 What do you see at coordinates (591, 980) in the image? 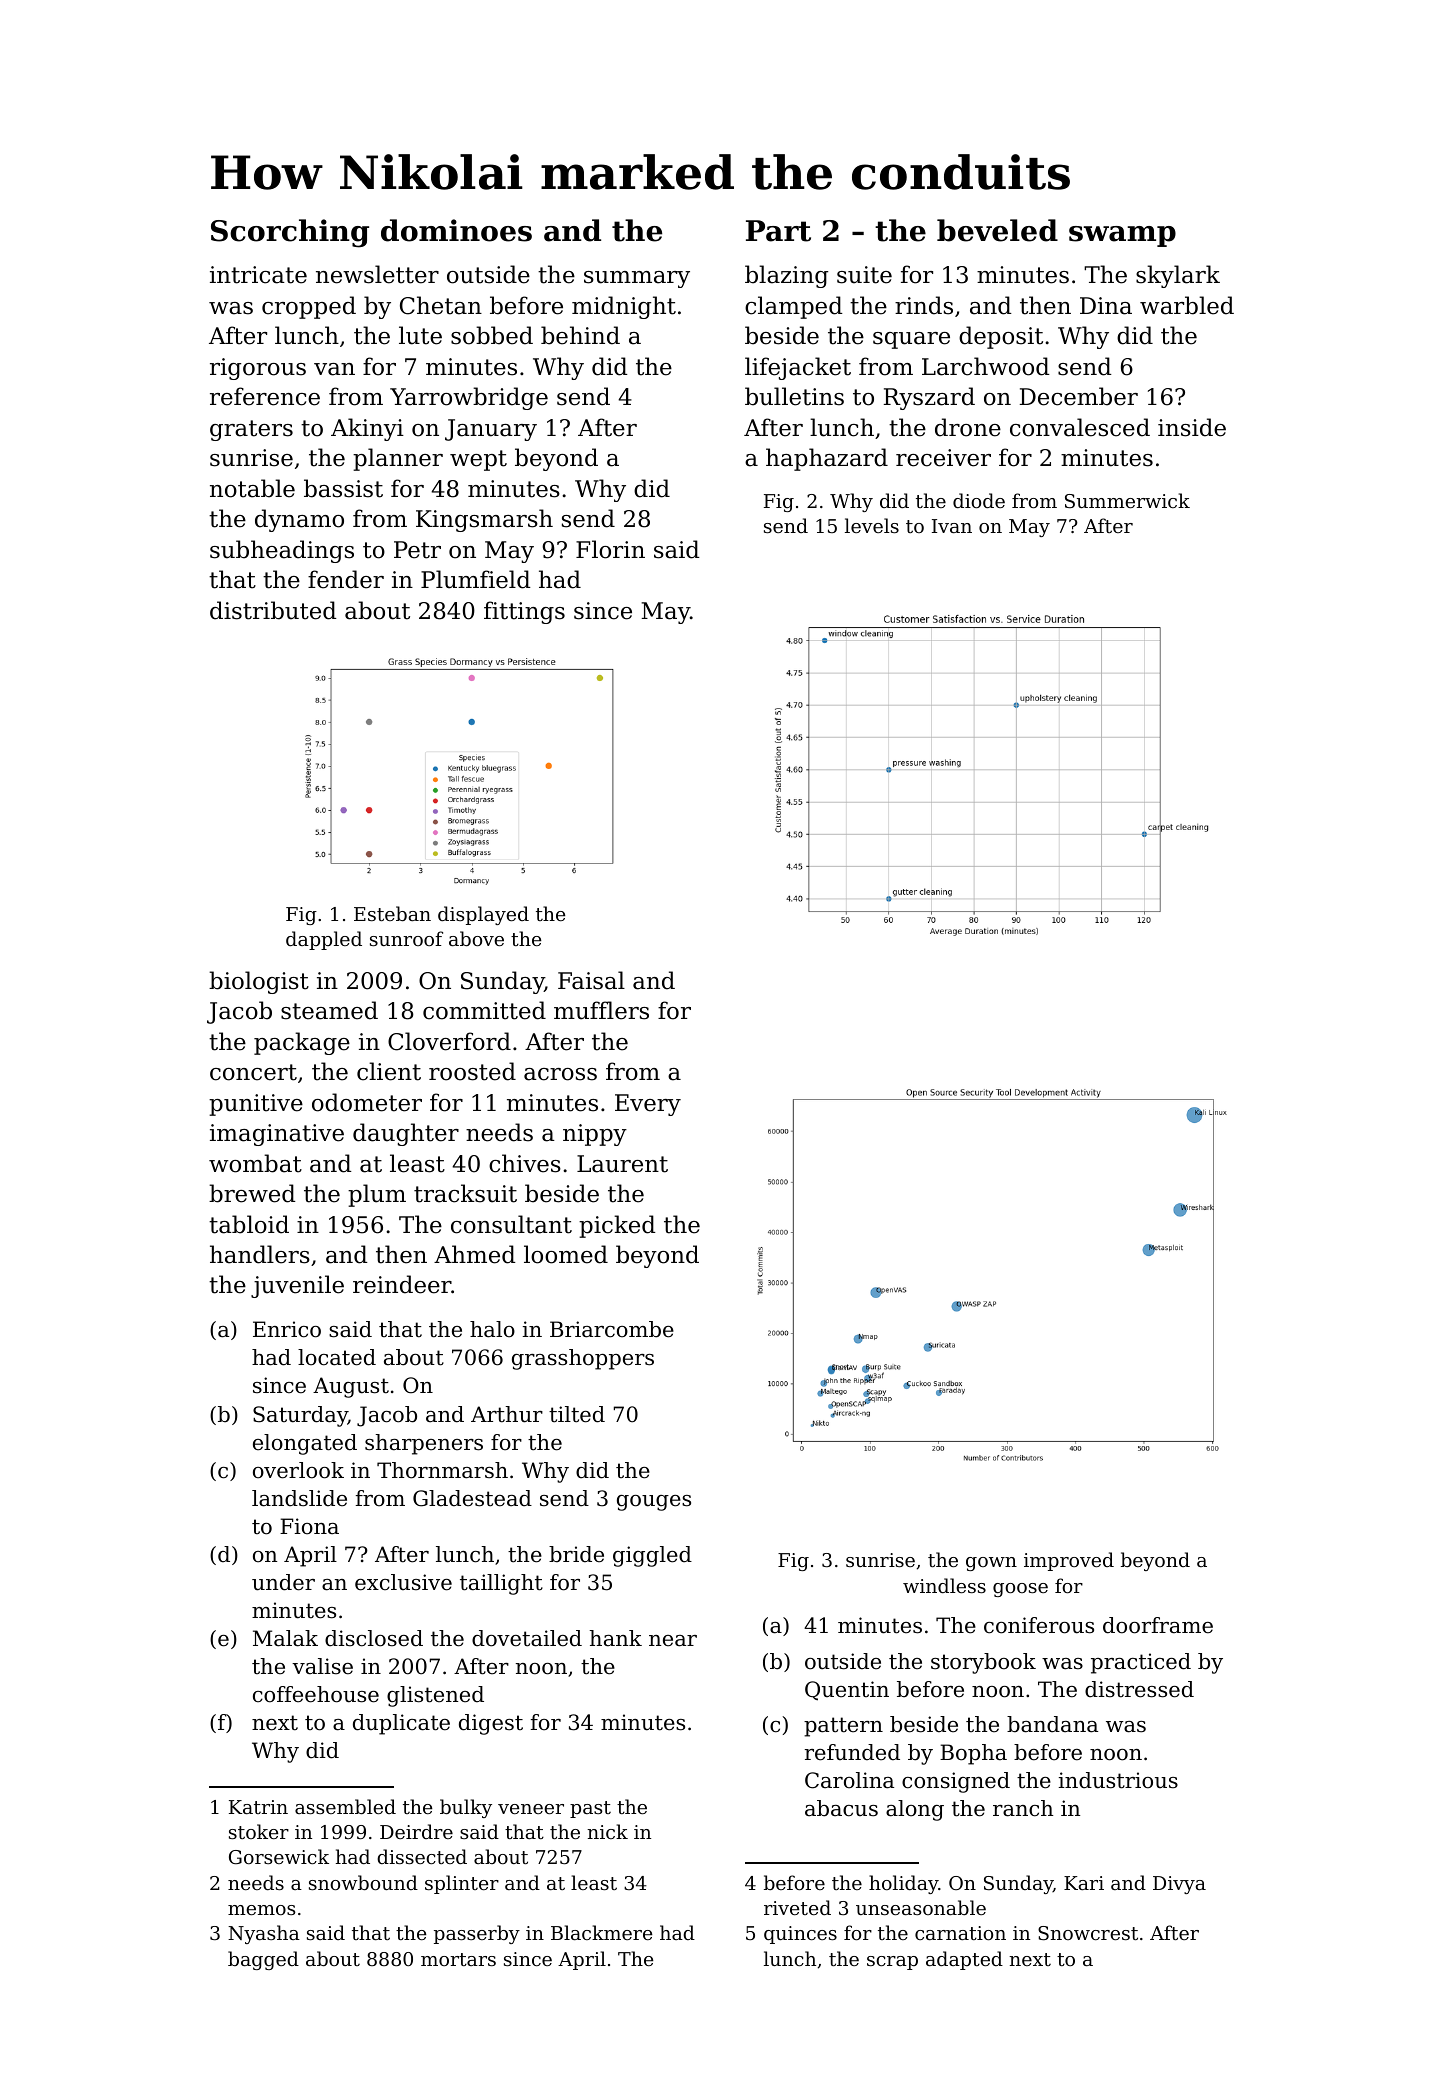
I see `Faisal` at bounding box center [591, 980].
